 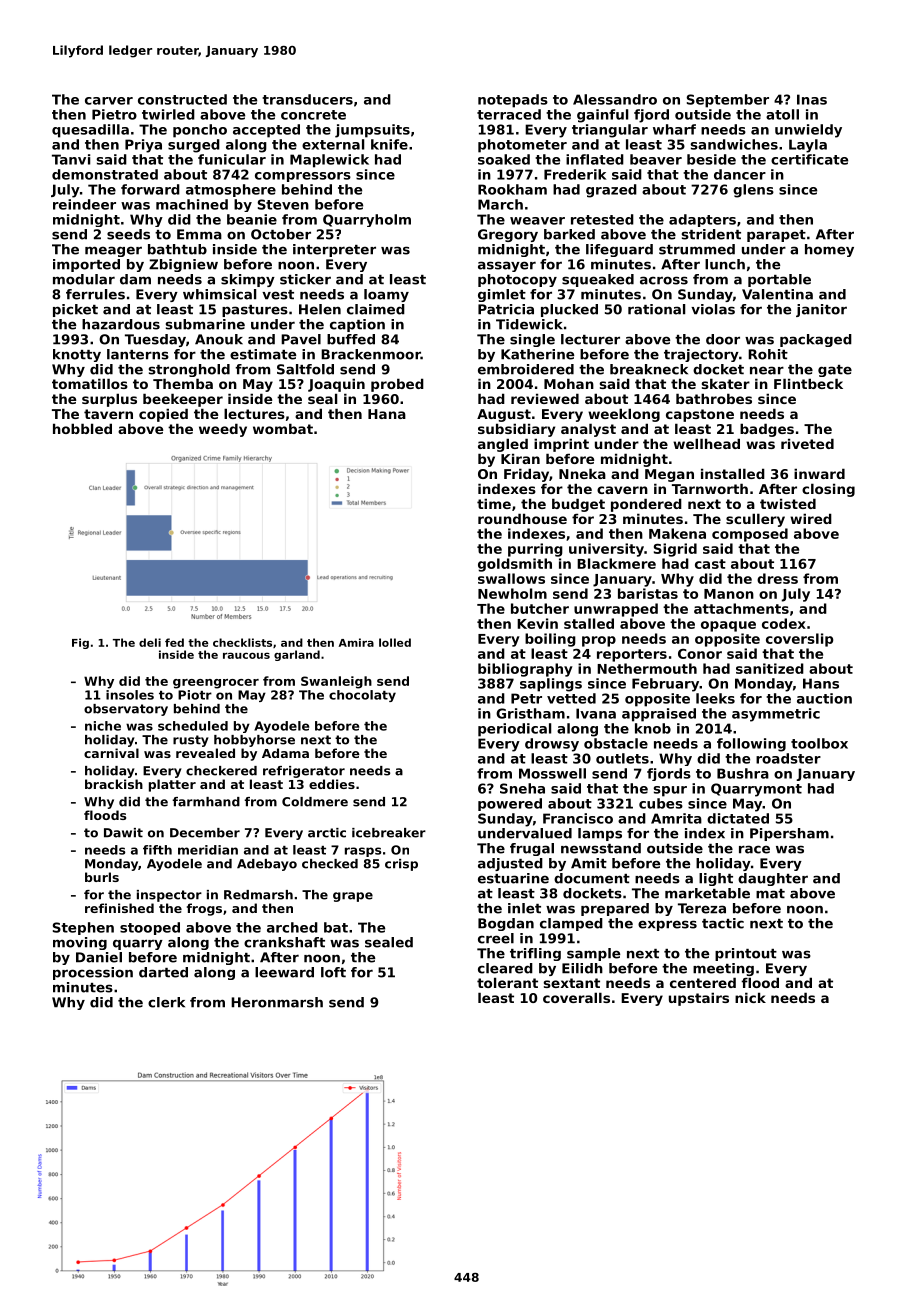 What do you see at coordinates (166, 1002) in the image?
I see `clerk` at bounding box center [166, 1002].
